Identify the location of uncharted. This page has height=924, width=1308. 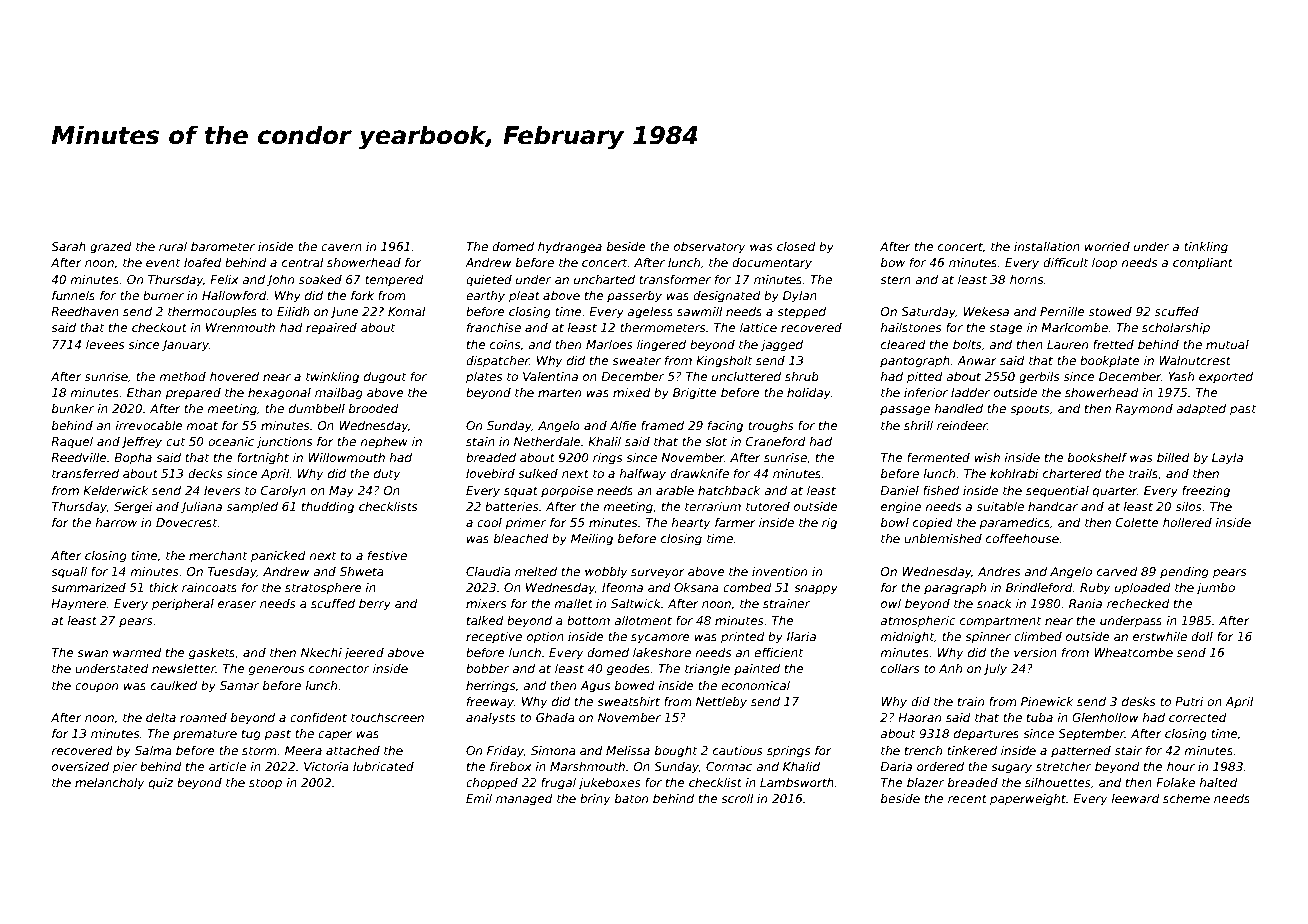
(604, 279).
